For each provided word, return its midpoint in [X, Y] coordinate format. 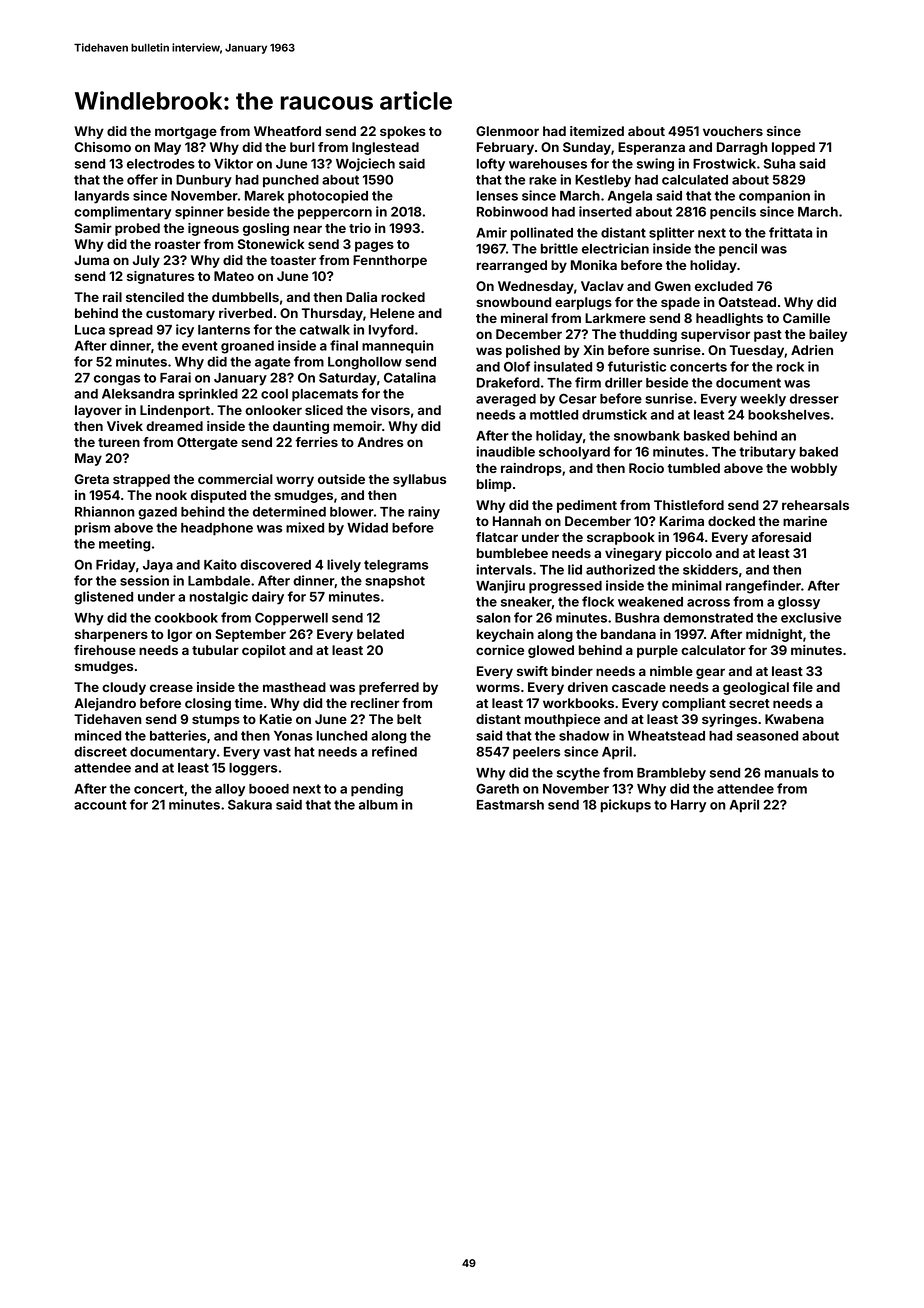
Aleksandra [138, 394]
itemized [597, 131]
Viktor [233, 163]
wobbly [813, 469]
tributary [767, 453]
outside [341, 479]
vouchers [733, 131]
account [100, 805]
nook [171, 495]
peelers [537, 753]
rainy [424, 513]
